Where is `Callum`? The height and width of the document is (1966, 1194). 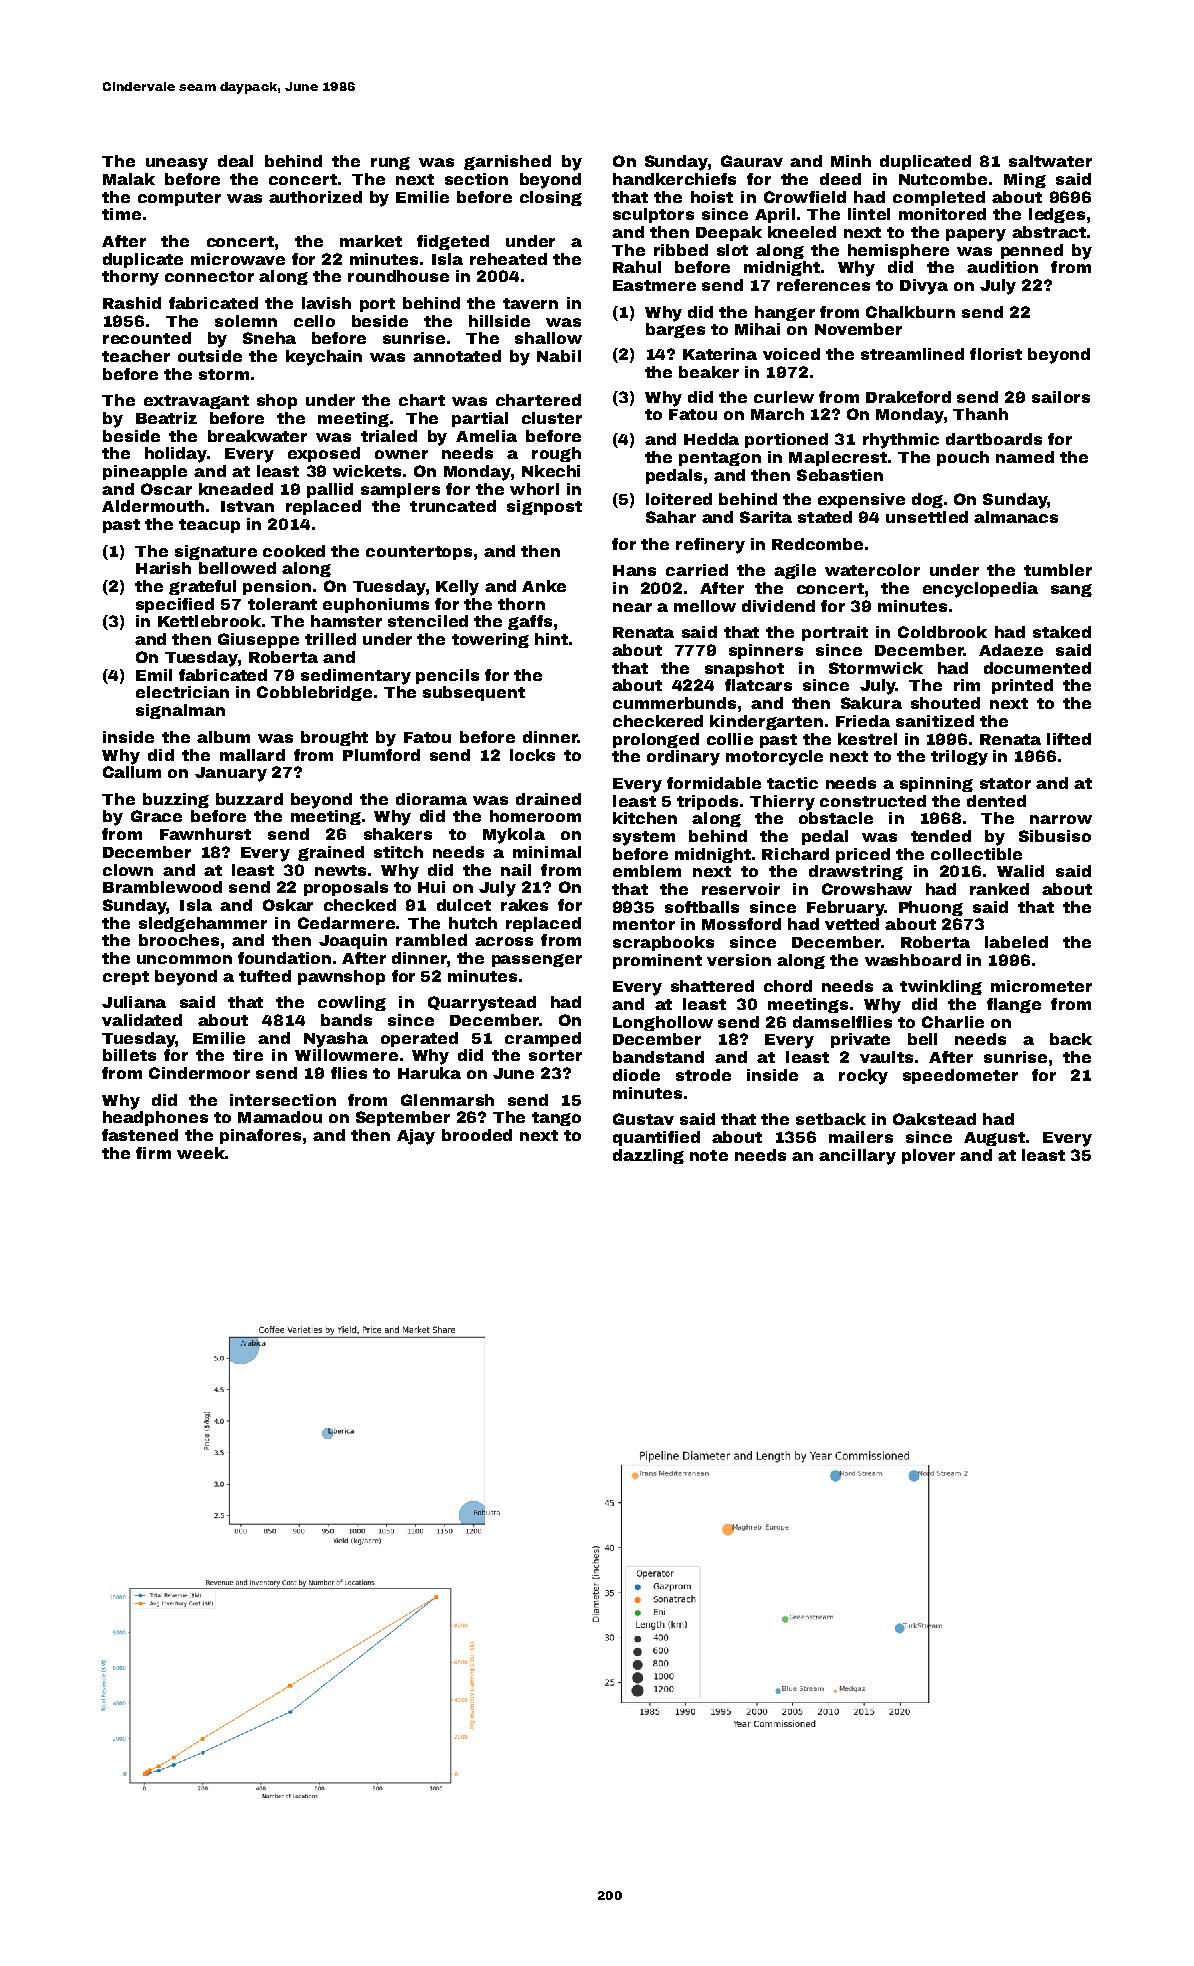 Callum is located at coordinates (132, 772).
